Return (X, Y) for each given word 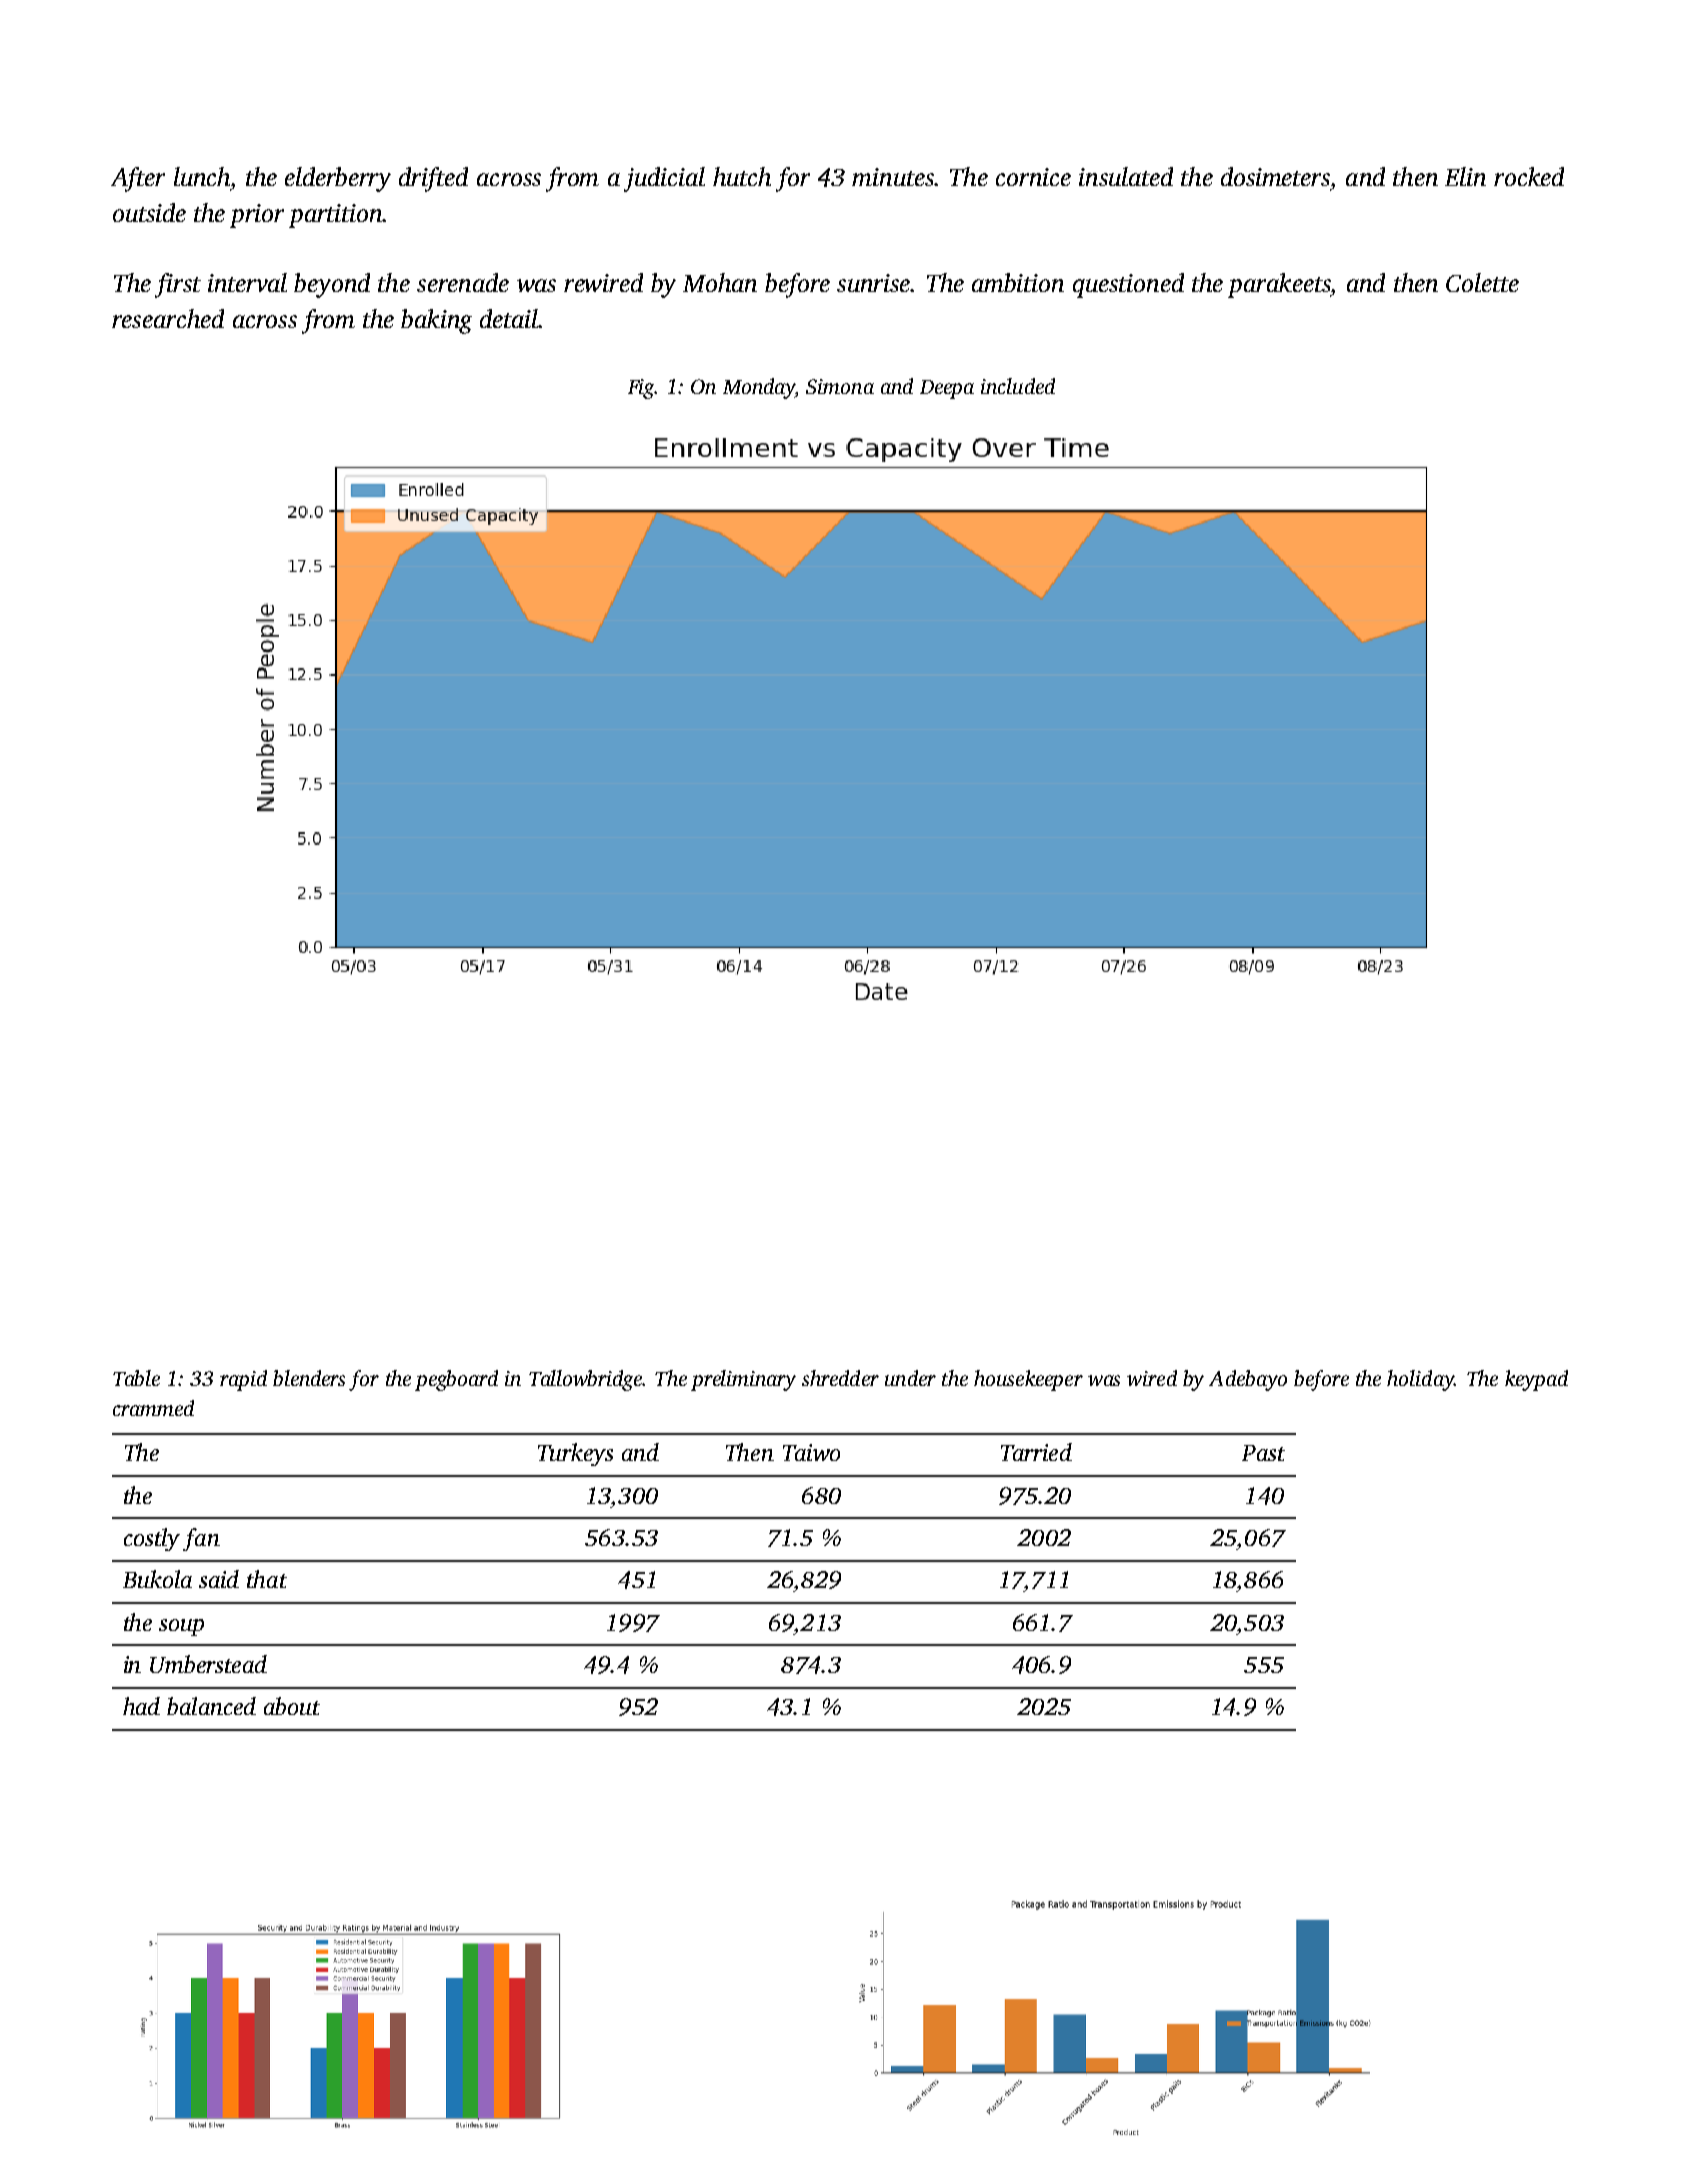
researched (168, 318)
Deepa (947, 389)
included (1018, 386)
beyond (332, 285)
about (292, 1706)
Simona (840, 386)
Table (136, 1378)
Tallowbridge (585, 1380)
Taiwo (811, 1452)
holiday (1420, 1380)
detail (509, 318)
